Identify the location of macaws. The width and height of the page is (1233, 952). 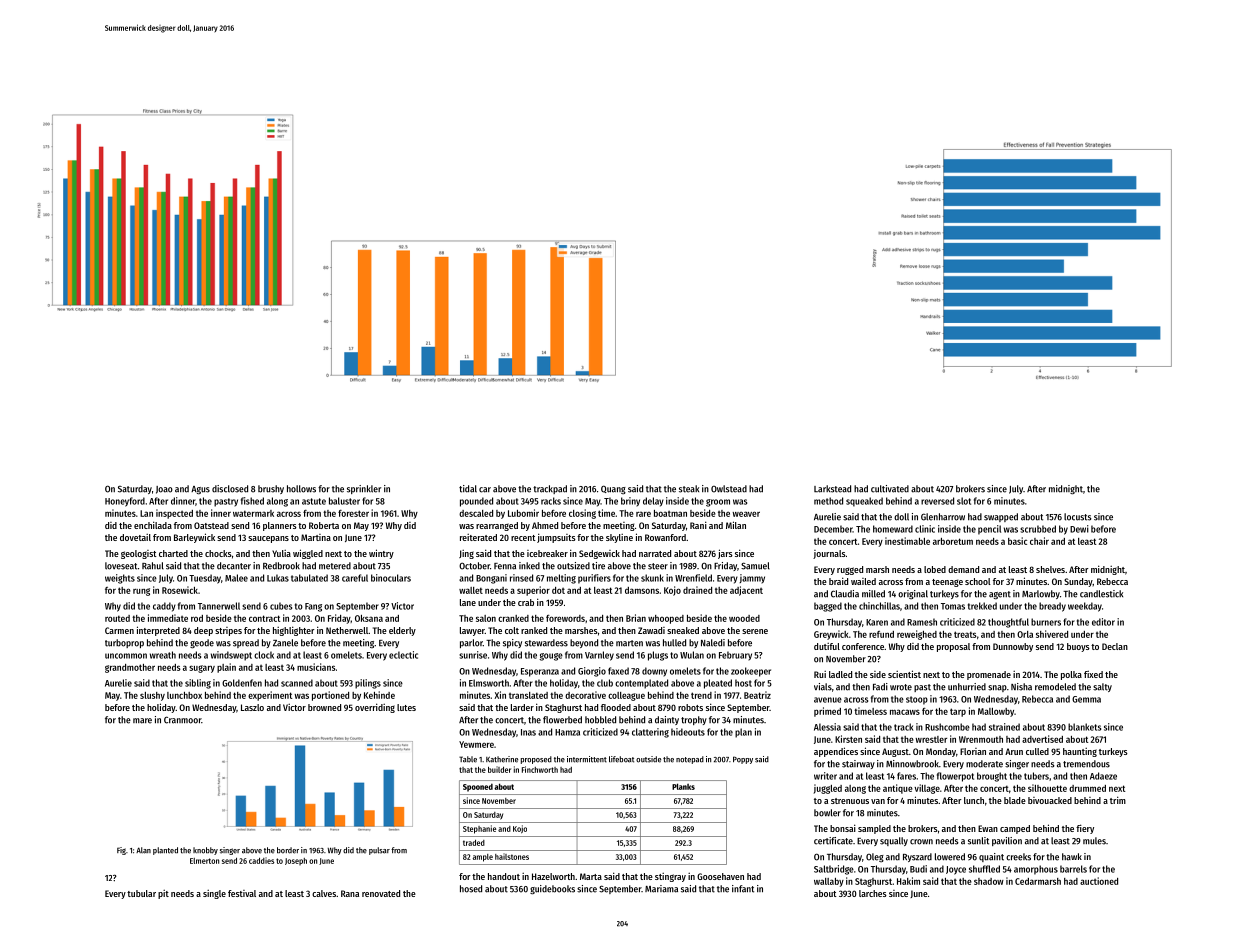
(905, 712).
